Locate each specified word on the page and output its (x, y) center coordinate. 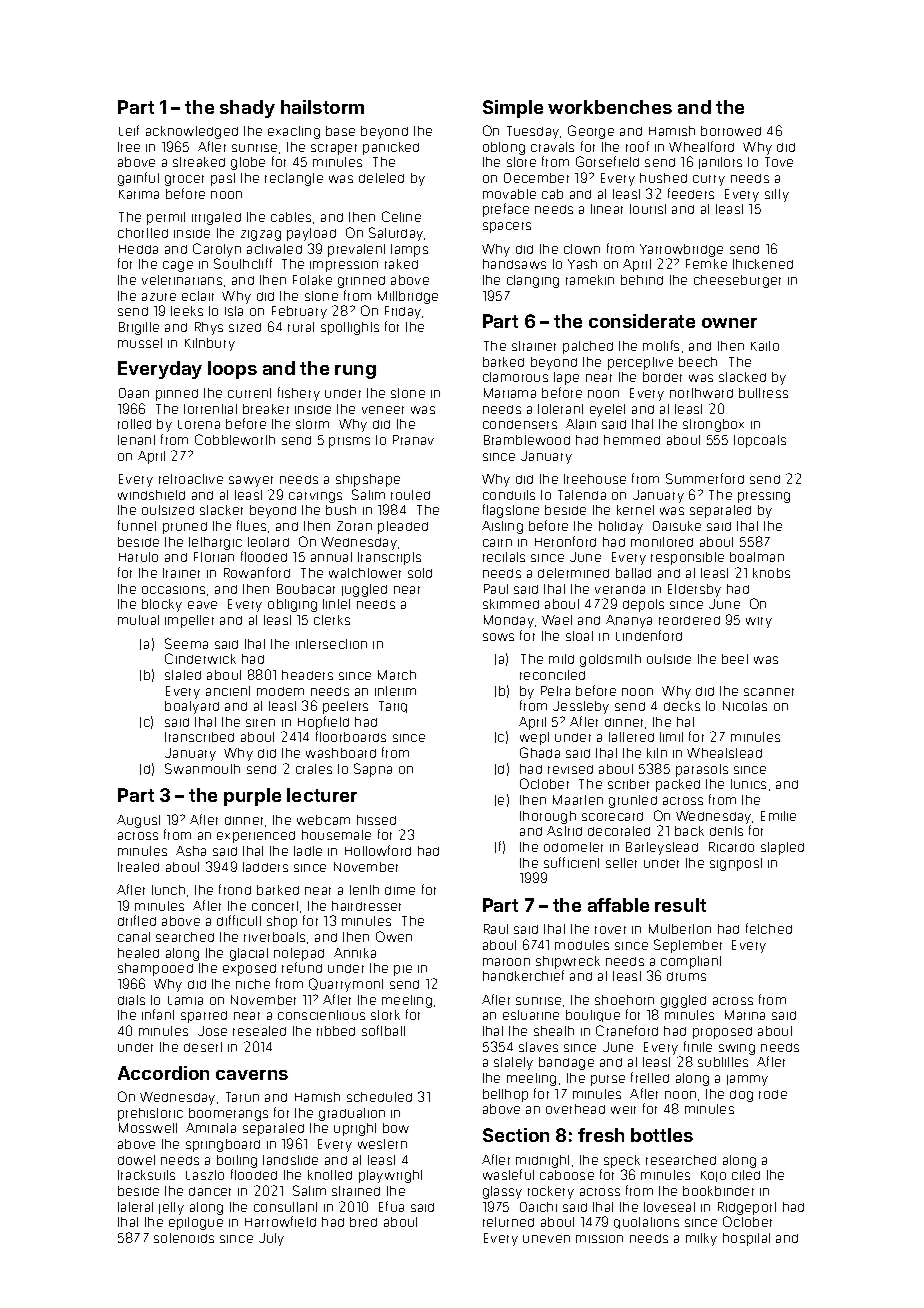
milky (701, 1239)
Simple (513, 109)
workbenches (610, 107)
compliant (691, 962)
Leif (129, 130)
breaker (266, 409)
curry (709, 180)
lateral (135, 1207)
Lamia (185, 1000)
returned (508, 1222)
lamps (409, 250)
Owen (394, 936)
